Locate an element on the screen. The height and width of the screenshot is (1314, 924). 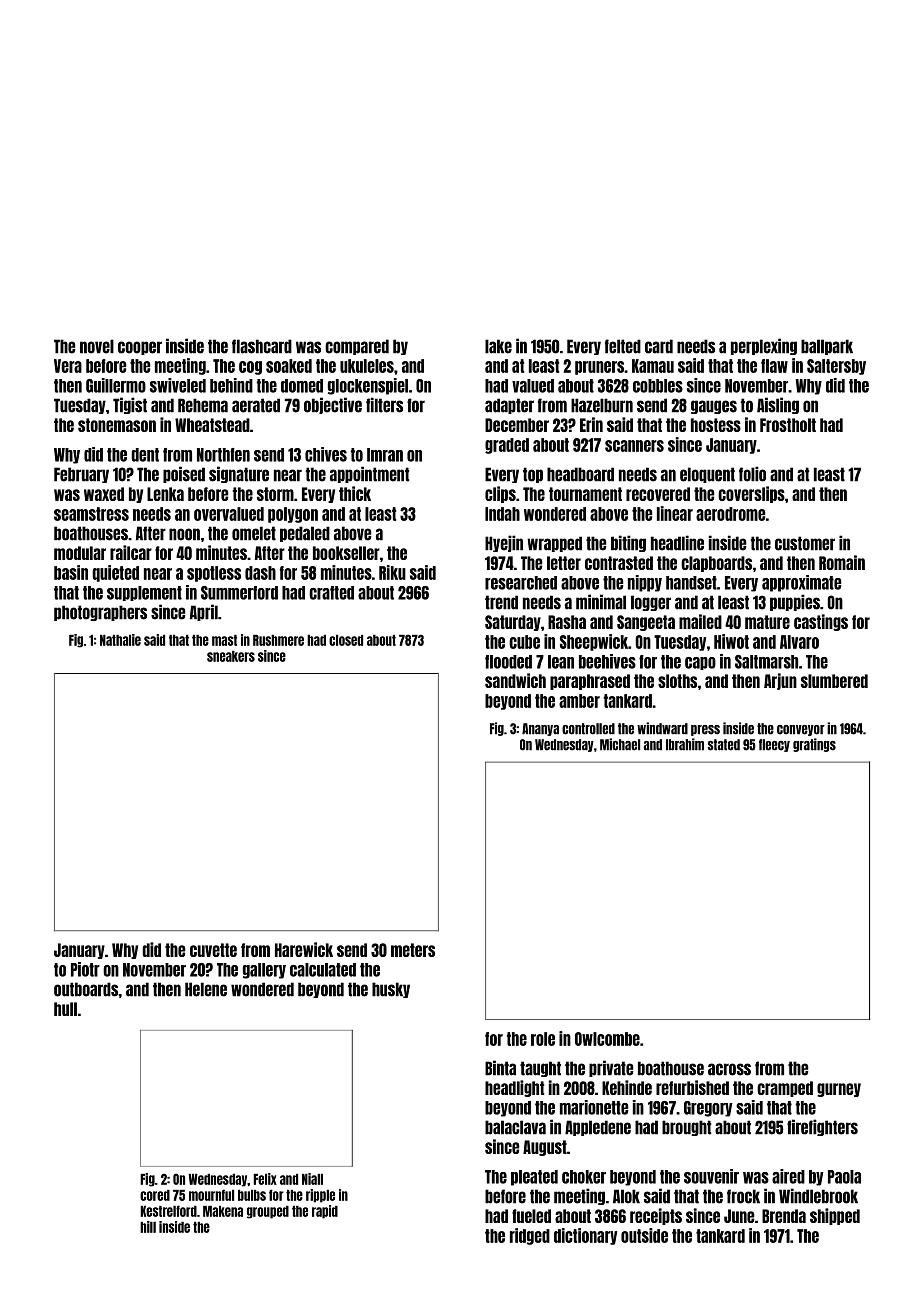
Guillermo is located at coordinates (116, 385).
